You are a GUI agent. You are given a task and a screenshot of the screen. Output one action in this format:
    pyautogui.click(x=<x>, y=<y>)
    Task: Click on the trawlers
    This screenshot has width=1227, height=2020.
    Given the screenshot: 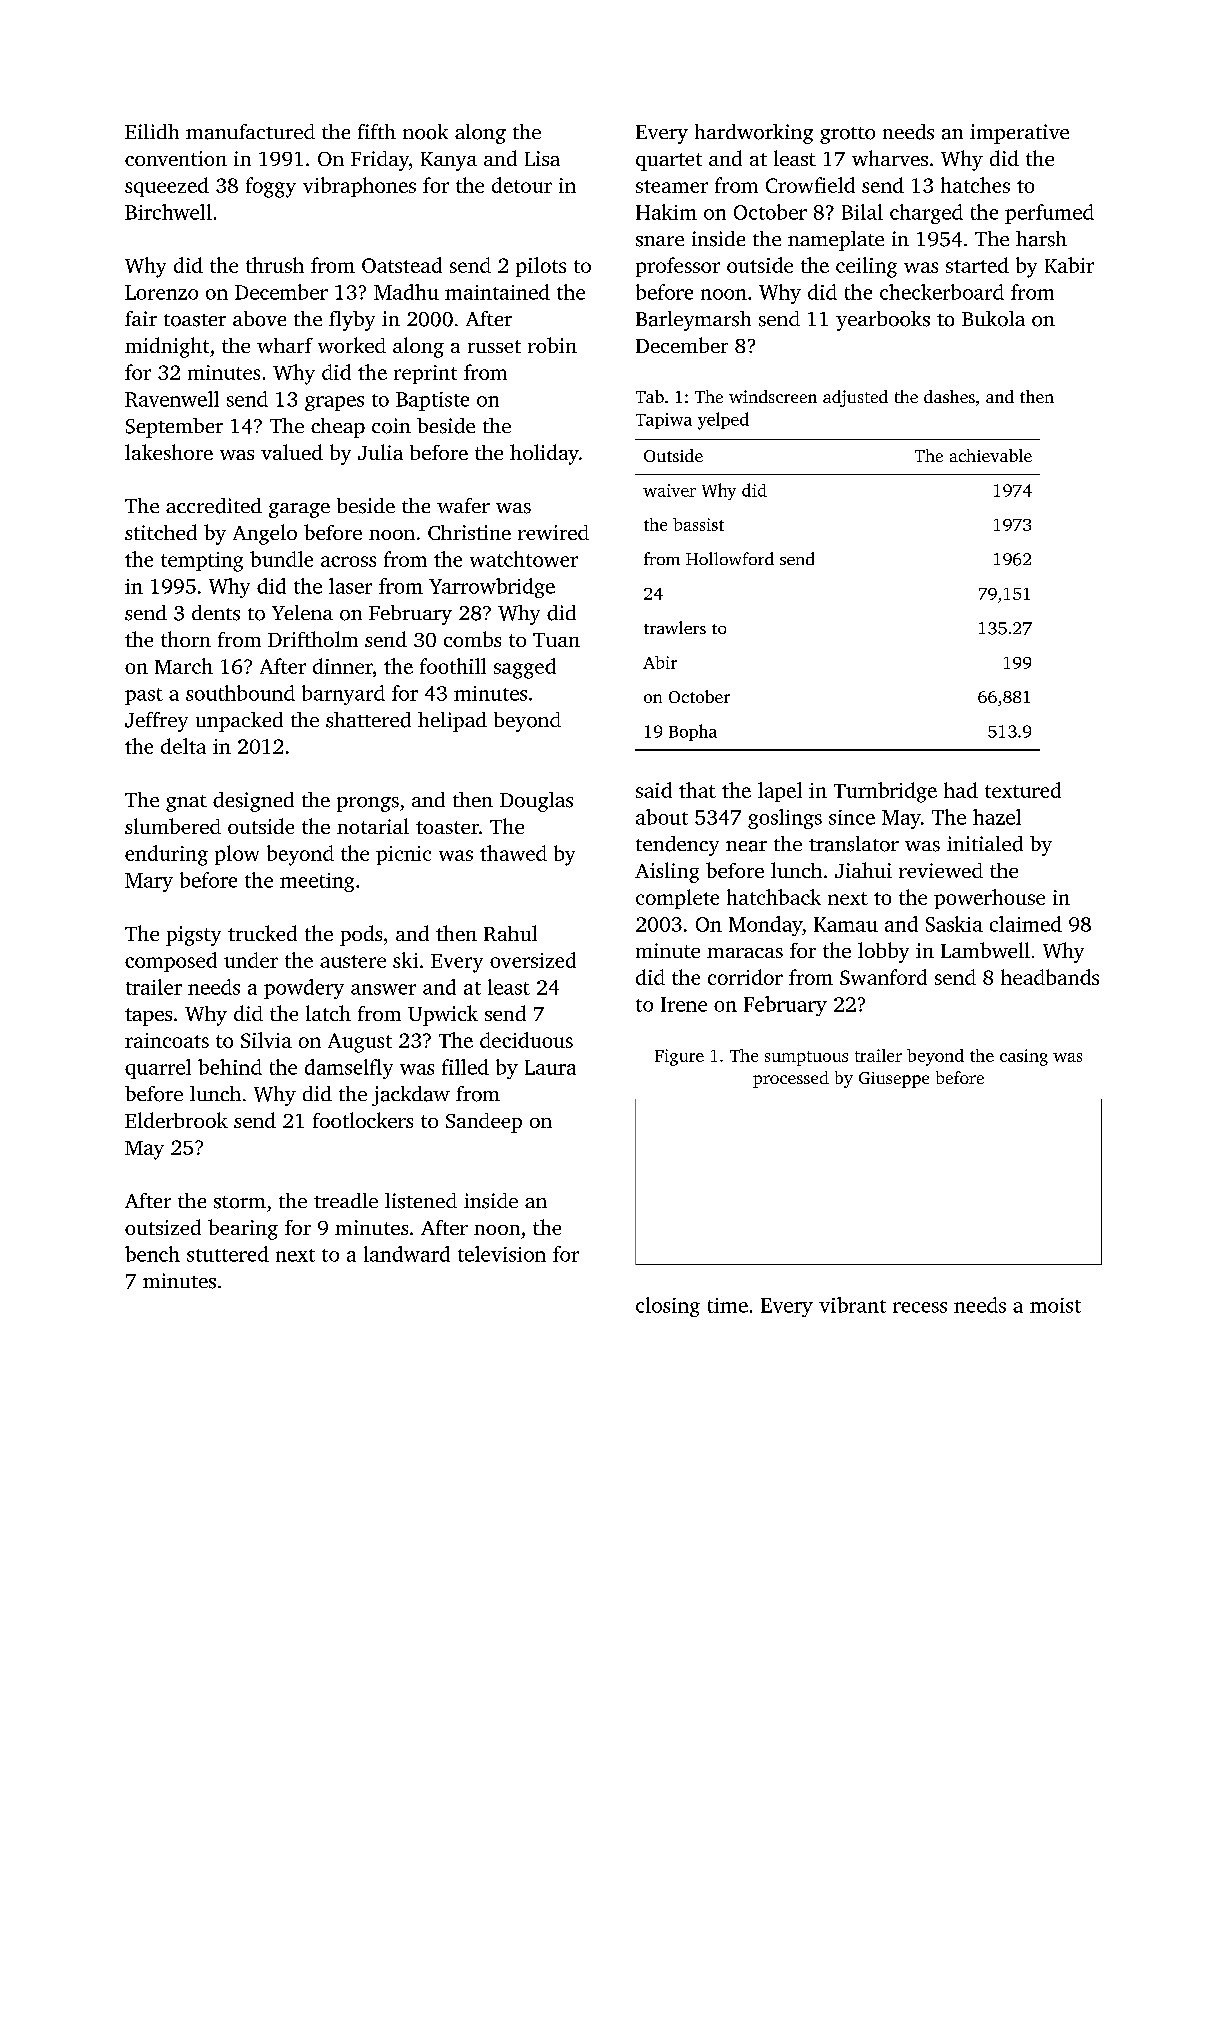 What is the action you would take?
    pyautogui.click(x=675, y=627)
